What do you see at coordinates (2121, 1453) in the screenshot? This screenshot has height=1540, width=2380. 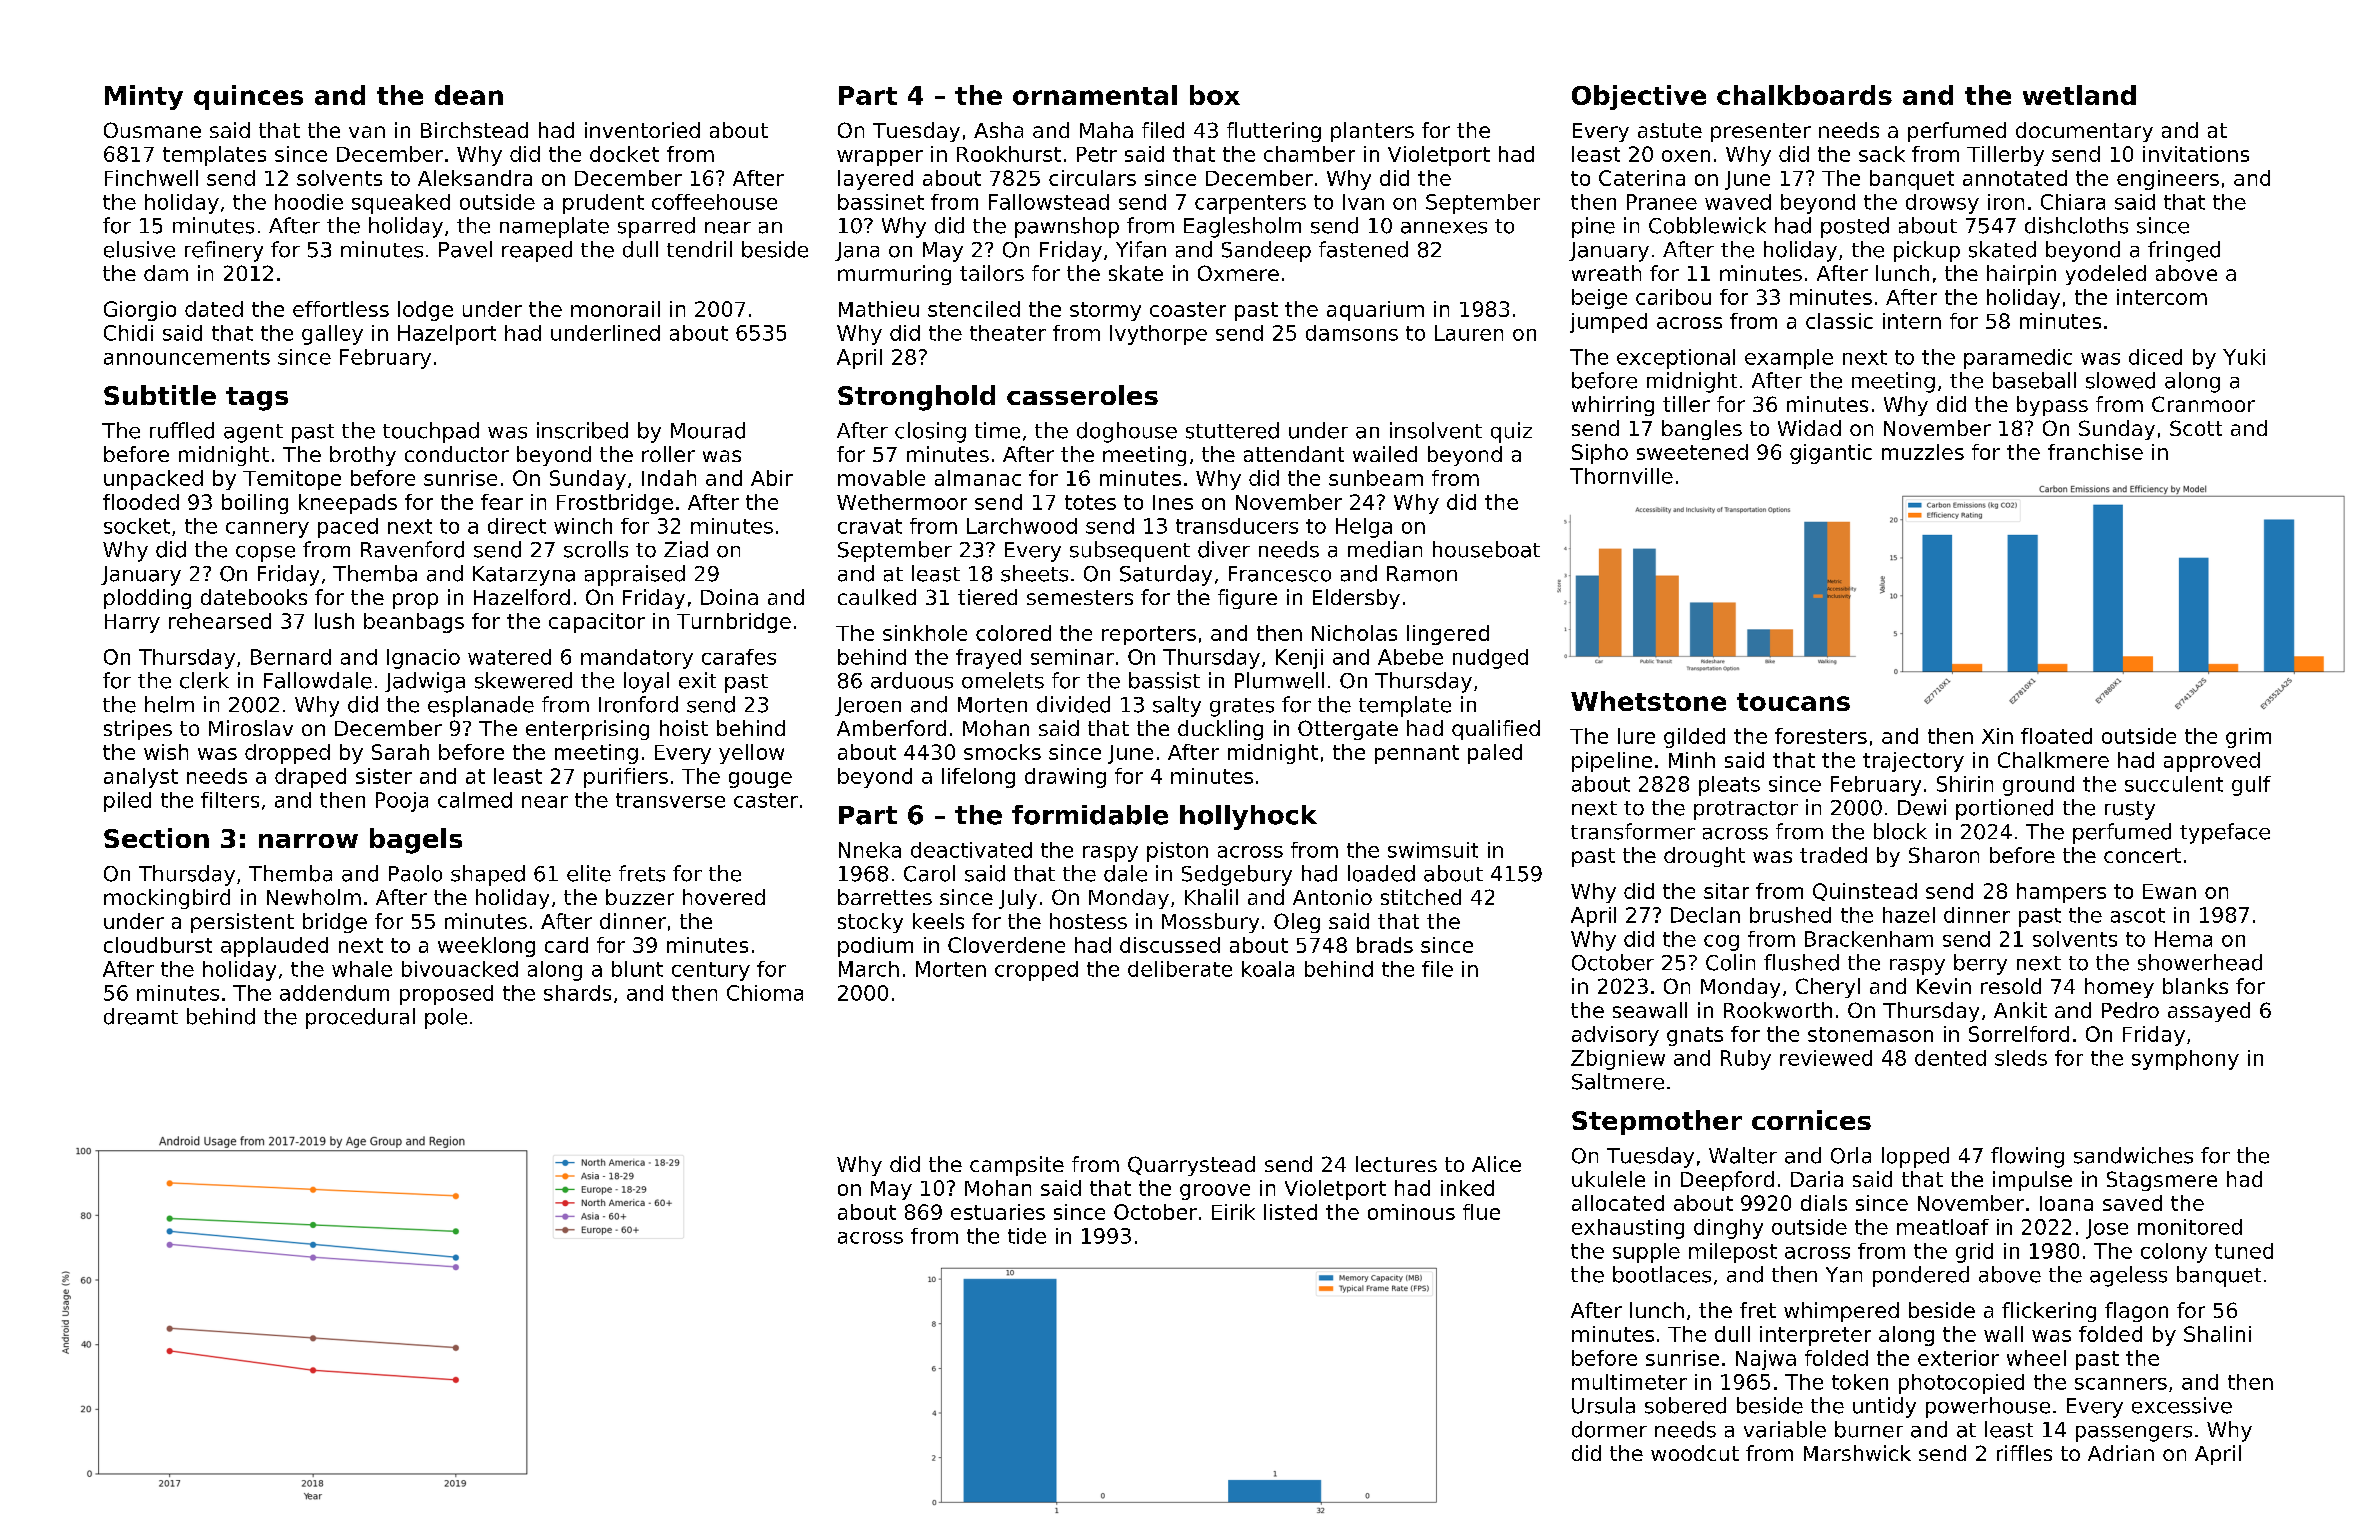 I see `Adrian` at bounding box center [2121, 1453].
